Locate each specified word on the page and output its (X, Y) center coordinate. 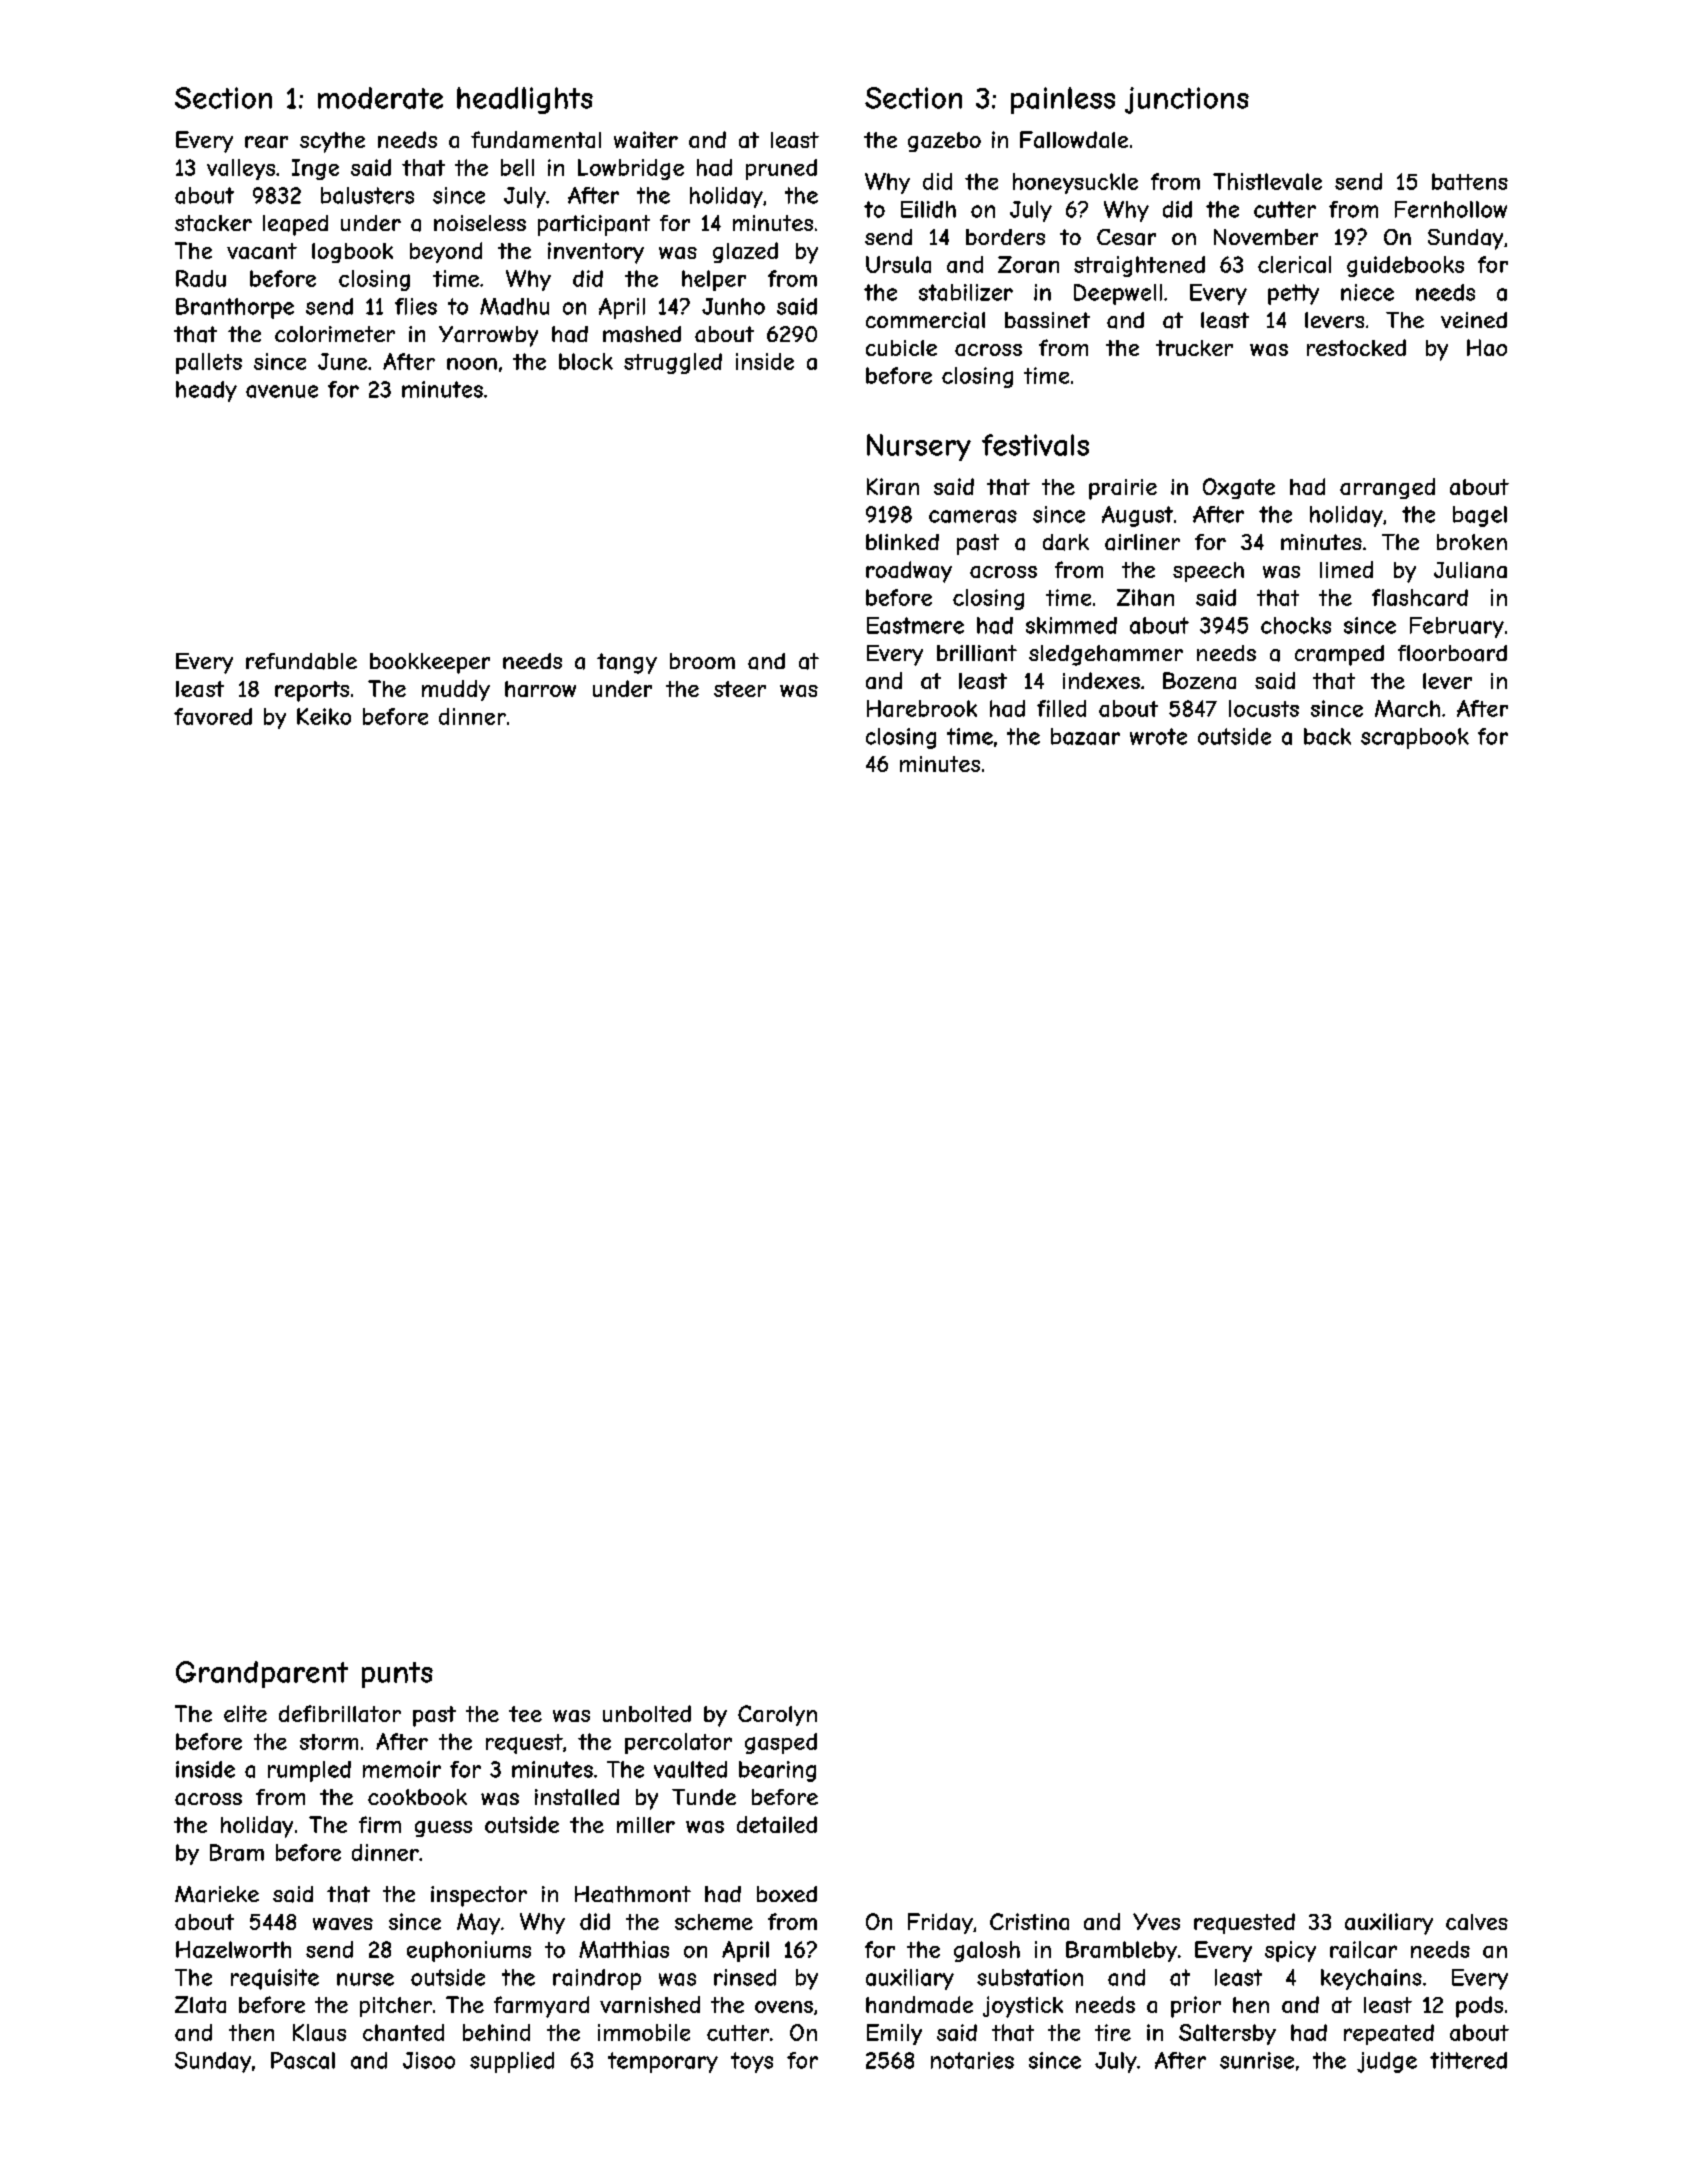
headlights (525, 100)
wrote (1158, 736)
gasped (781, 1743)
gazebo (944, 142)
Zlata (200, 2004)
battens (1470, 181)
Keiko (324, 716)
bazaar (1085, 736)
